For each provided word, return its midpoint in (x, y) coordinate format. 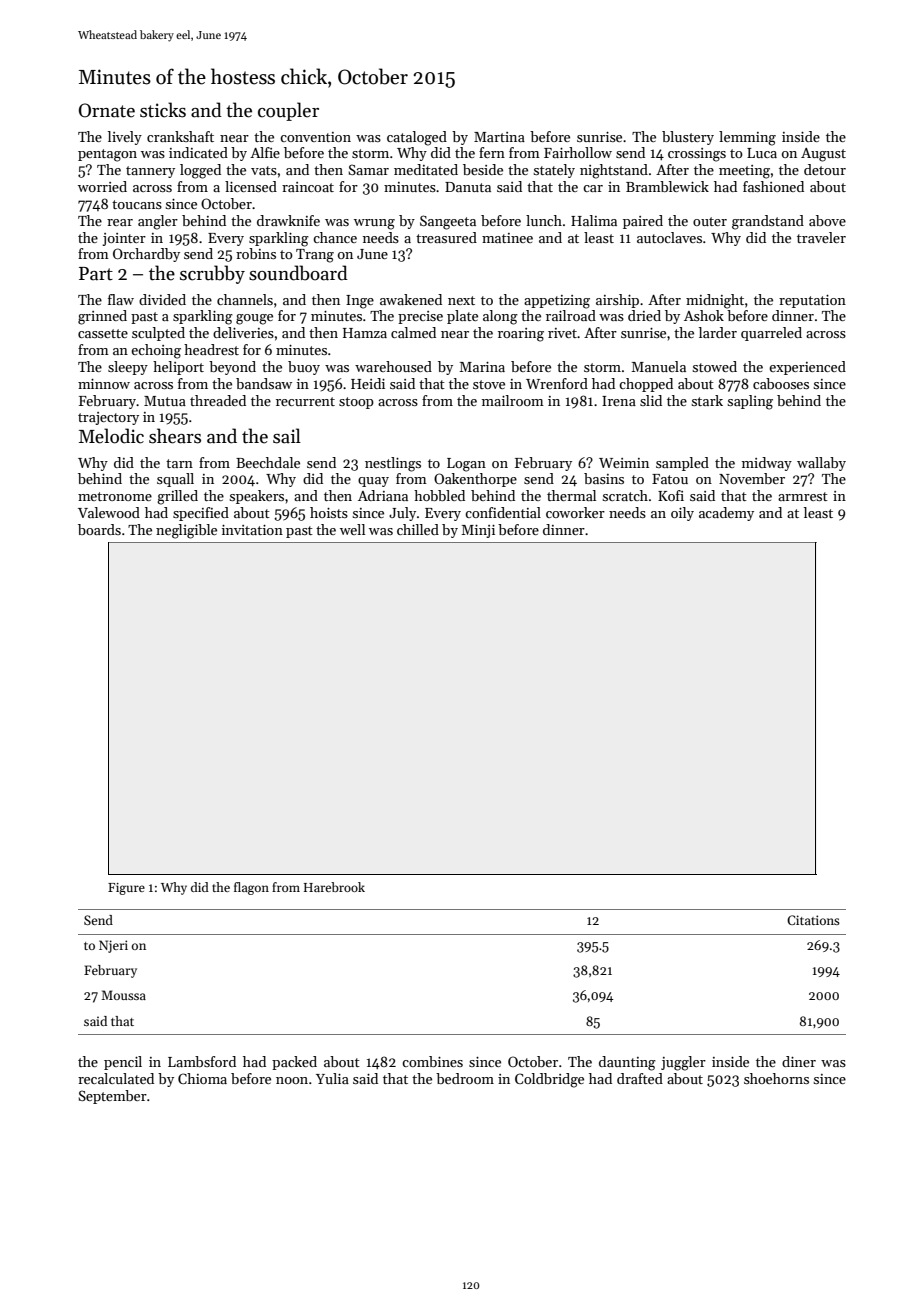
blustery (688, 138)
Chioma (202, 1078)
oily (682, 514)
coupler (288, 111)
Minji (478, 531)
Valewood (109, 512)
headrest (211, 349)
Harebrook (334, 887)
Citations (813, 920)
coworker (575, 512)
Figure (126, 889)
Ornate (107, 110)
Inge (360, 302)
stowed (715, 366)
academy (726, 514)
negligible (186, 531)
